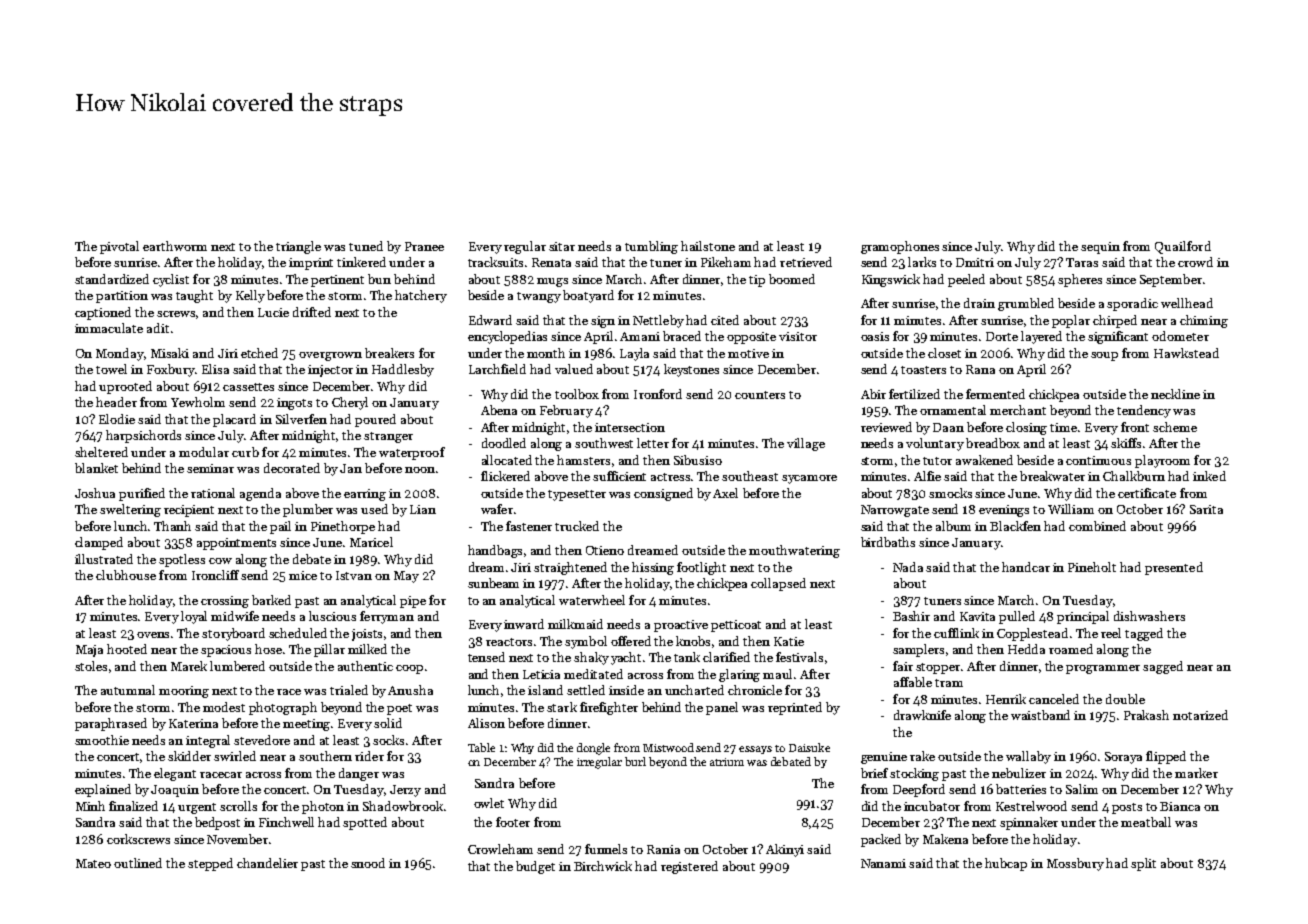 The height and width of the screenshot is (924, 1308). I want to click on urgent, so click(197, 808).
